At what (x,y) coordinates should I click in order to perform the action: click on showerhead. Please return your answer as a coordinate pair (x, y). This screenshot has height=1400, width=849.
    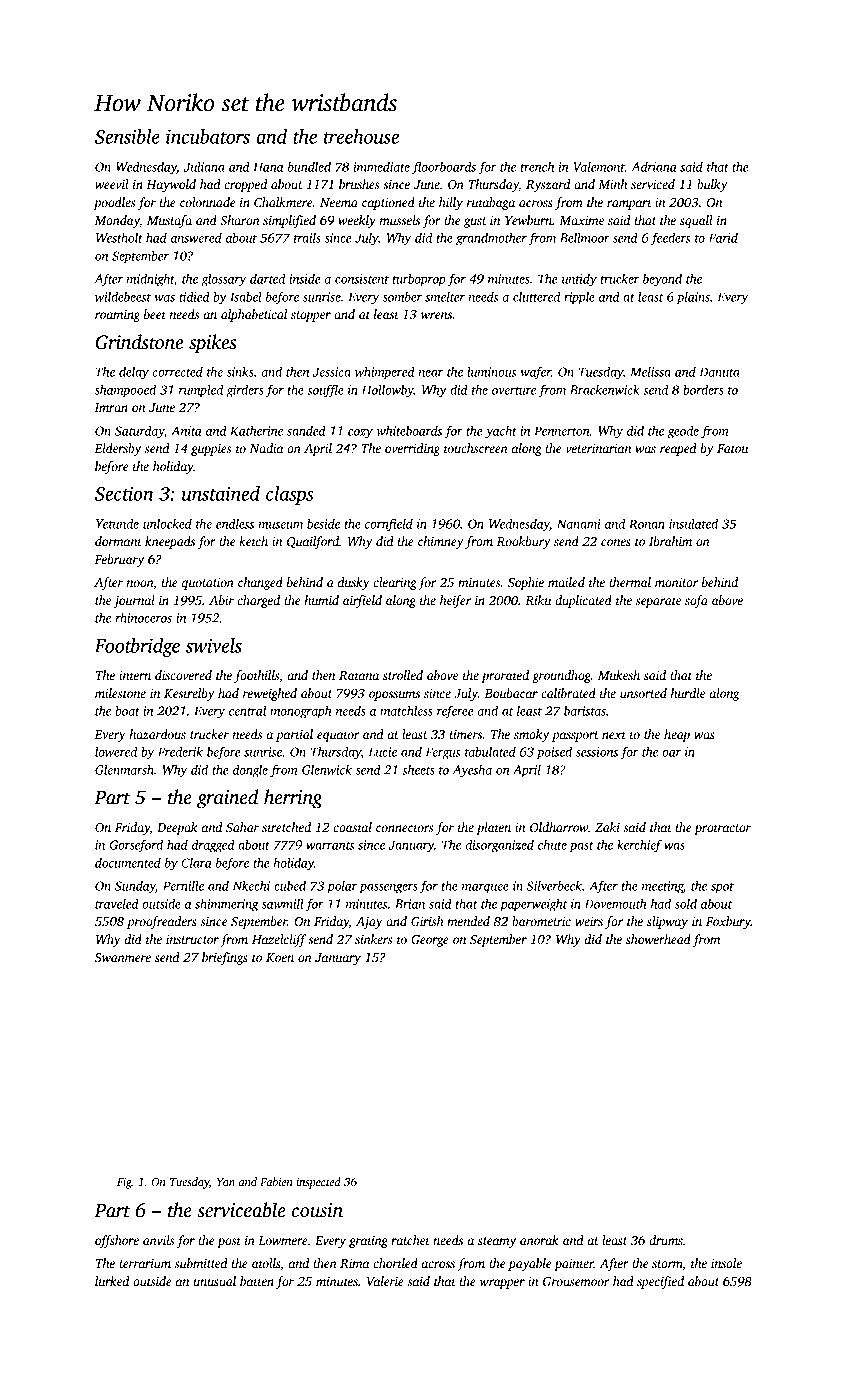
    Looking at the image, I should click on (658, 939).
